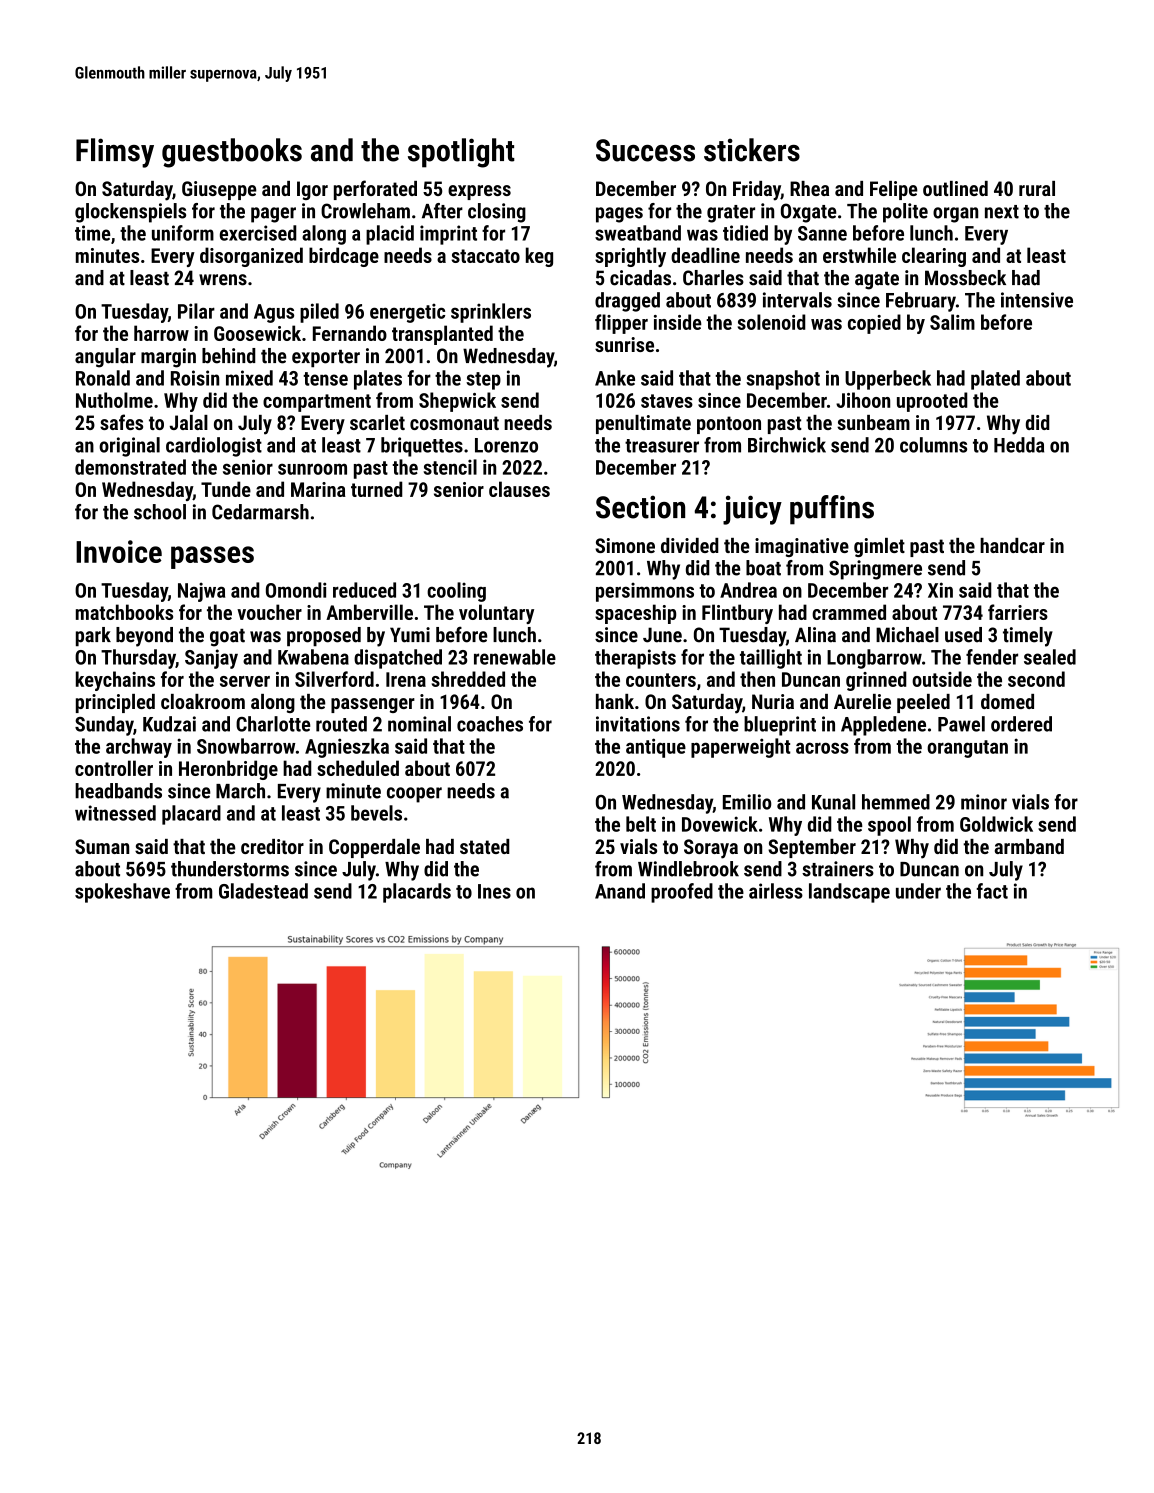 Image resolution: width=1154 pixels, height=1493 pixels. I want to click on voluntary, so click(496, 614).
